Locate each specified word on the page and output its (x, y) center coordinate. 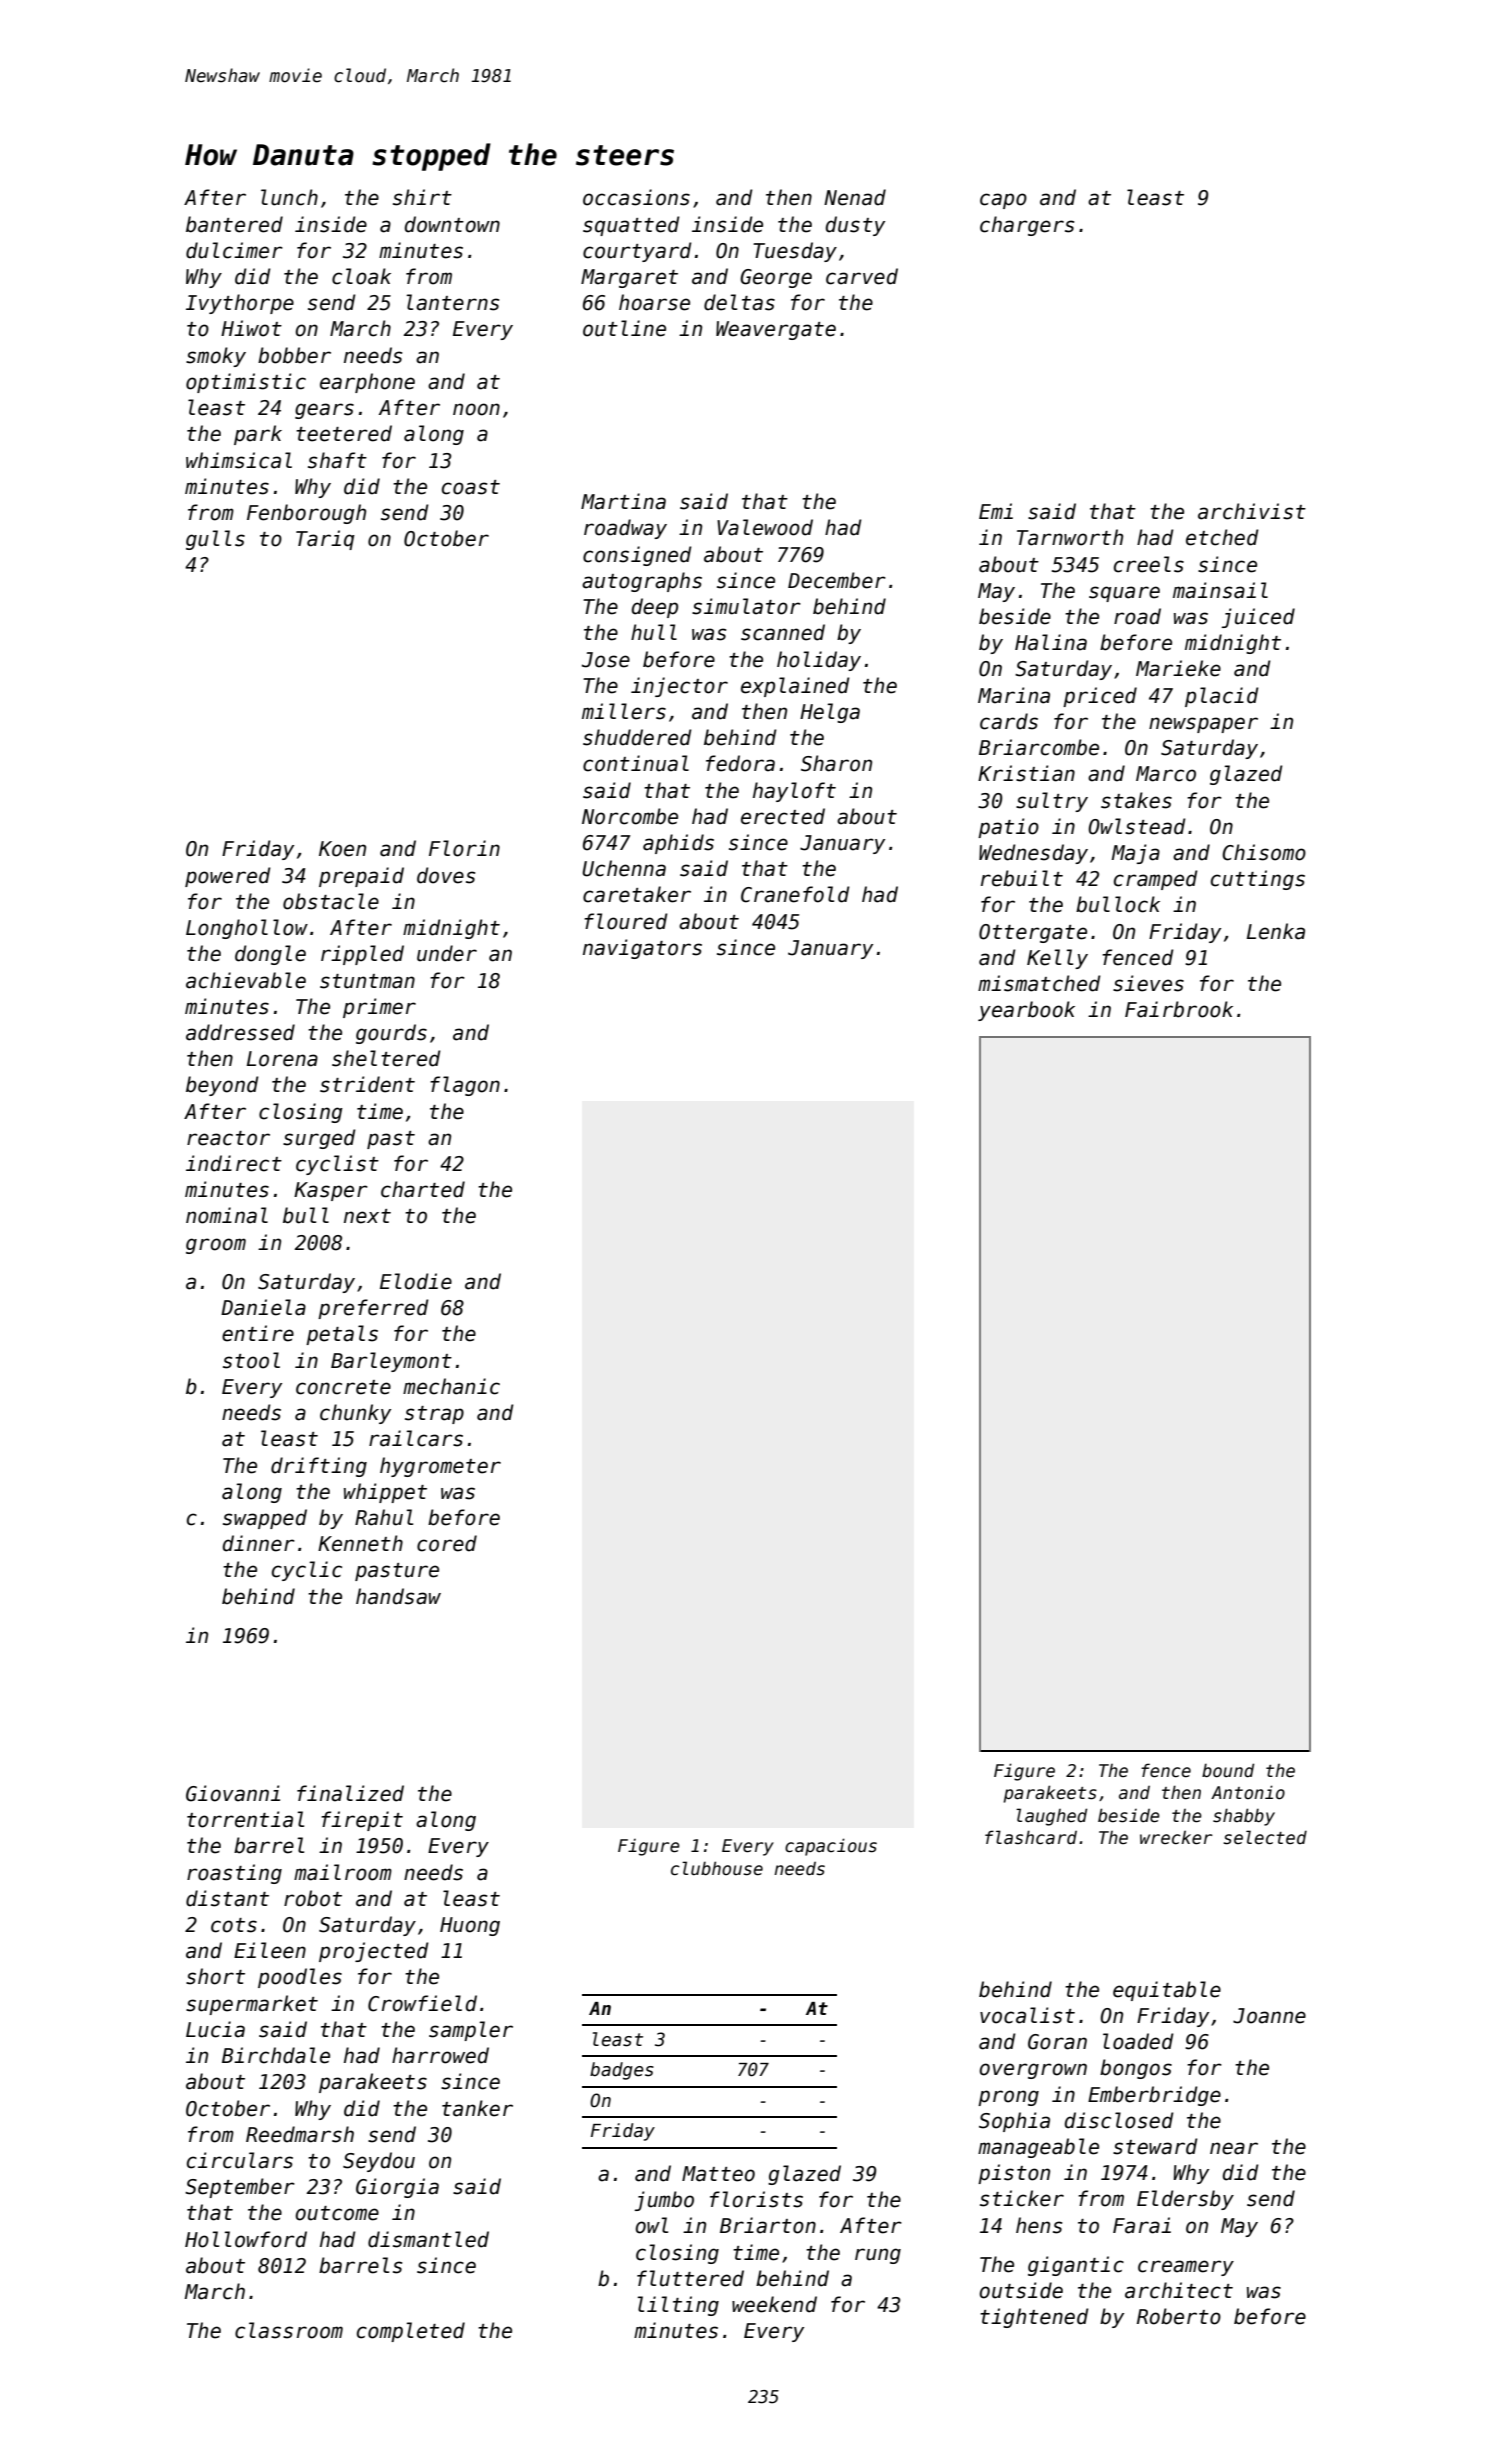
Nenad (855, 197)
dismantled (428, 2239)
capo (1003, 201)
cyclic (307, 1571)
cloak (361, 276)
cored (447, 1543)
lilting (678, 2306)
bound (1228, 1770)
